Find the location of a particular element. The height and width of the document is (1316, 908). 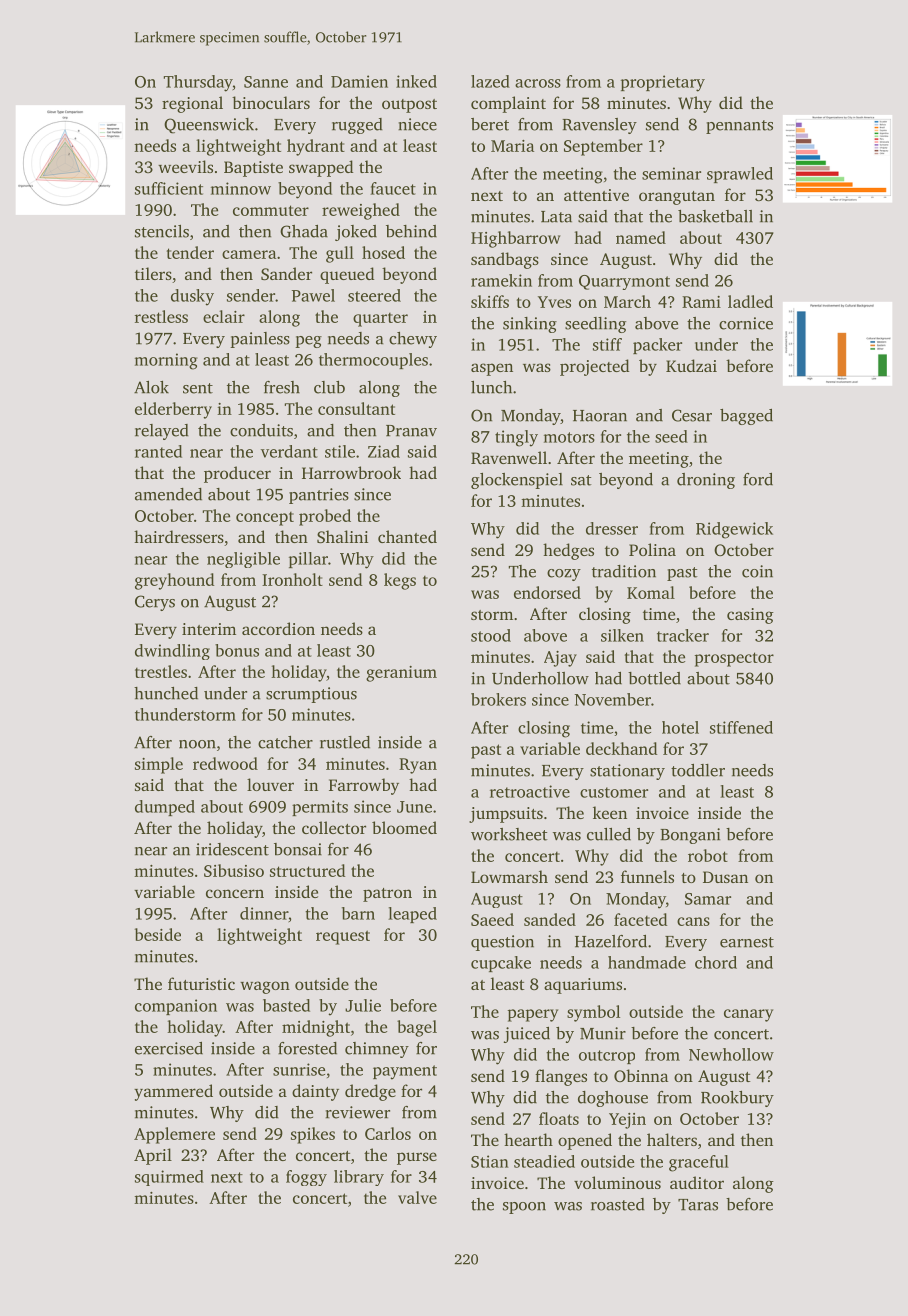

kegs is located at coordinates (400, 581).
